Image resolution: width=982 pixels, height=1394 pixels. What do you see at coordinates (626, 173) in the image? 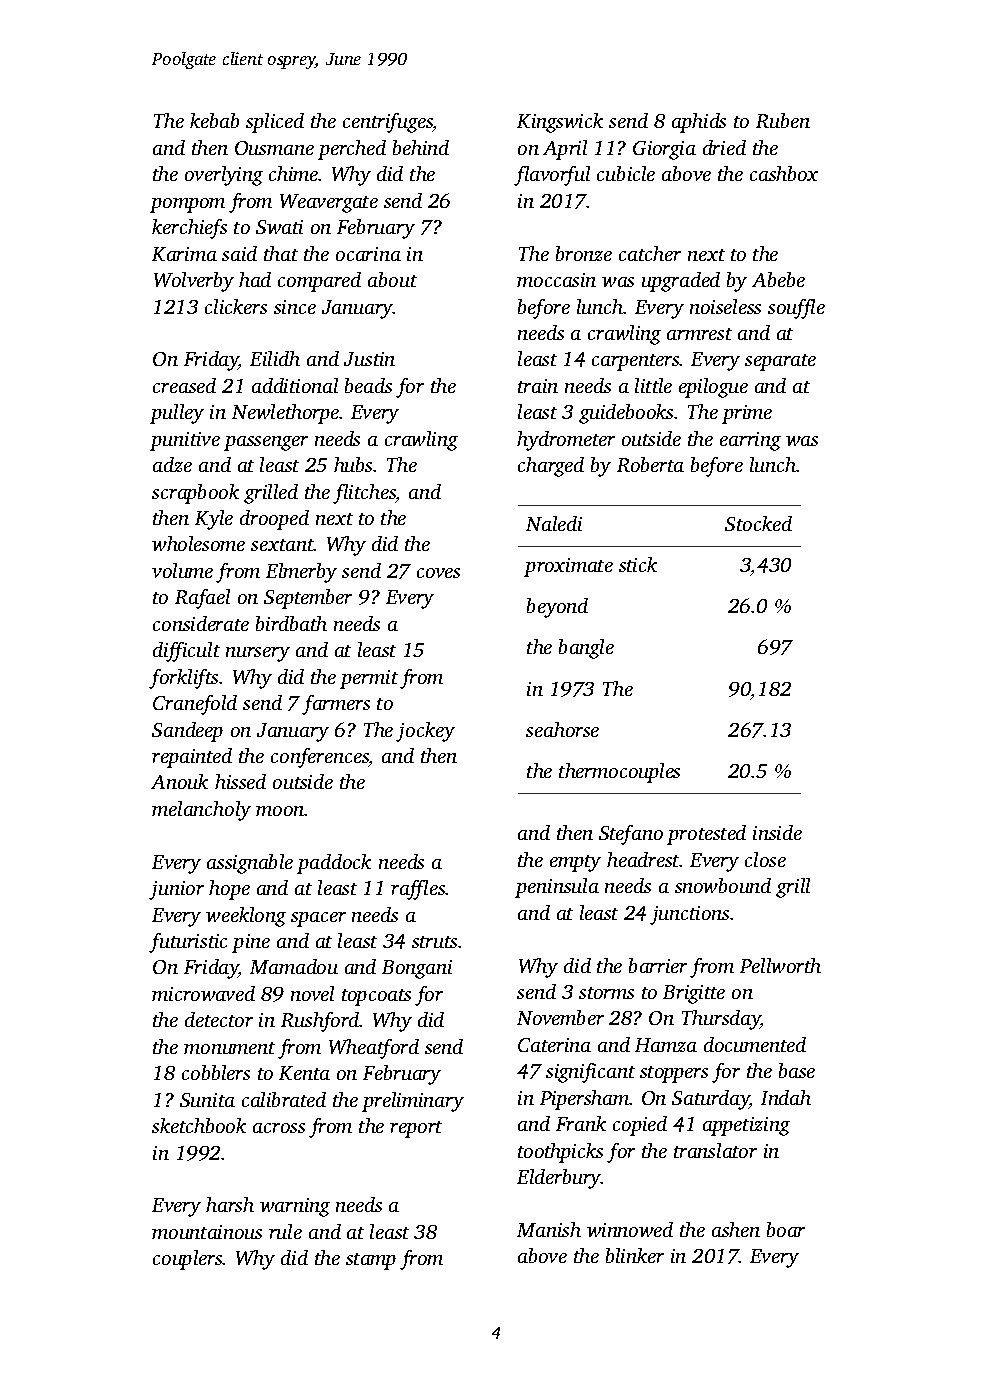
I see `cubicle` at bounding box center [626, 173].
